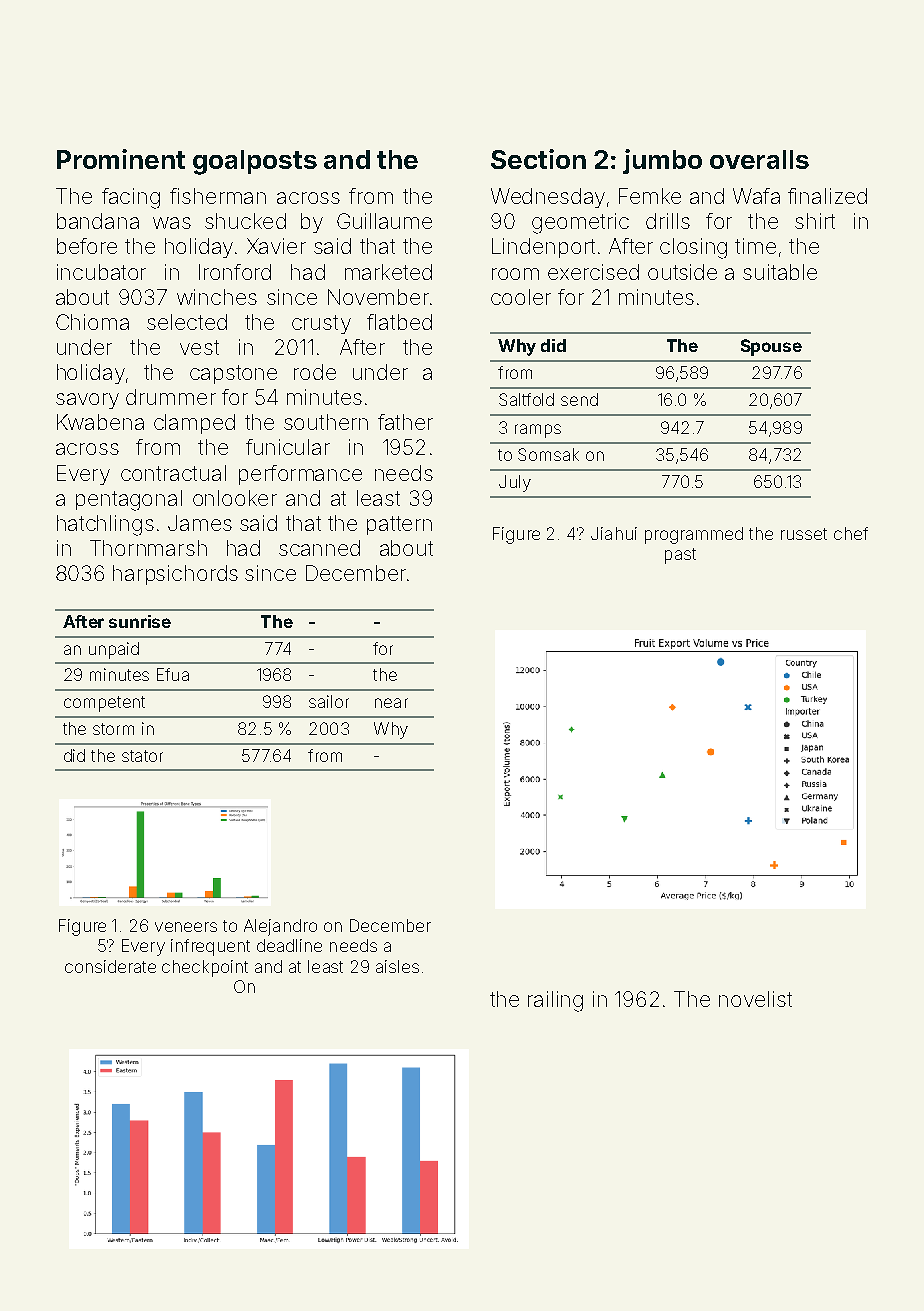 This document has height=1311, width=924. What do you see at coordinates (280, 927) in the document?
I see `Alejandro` at bounding box center [280, 927].
